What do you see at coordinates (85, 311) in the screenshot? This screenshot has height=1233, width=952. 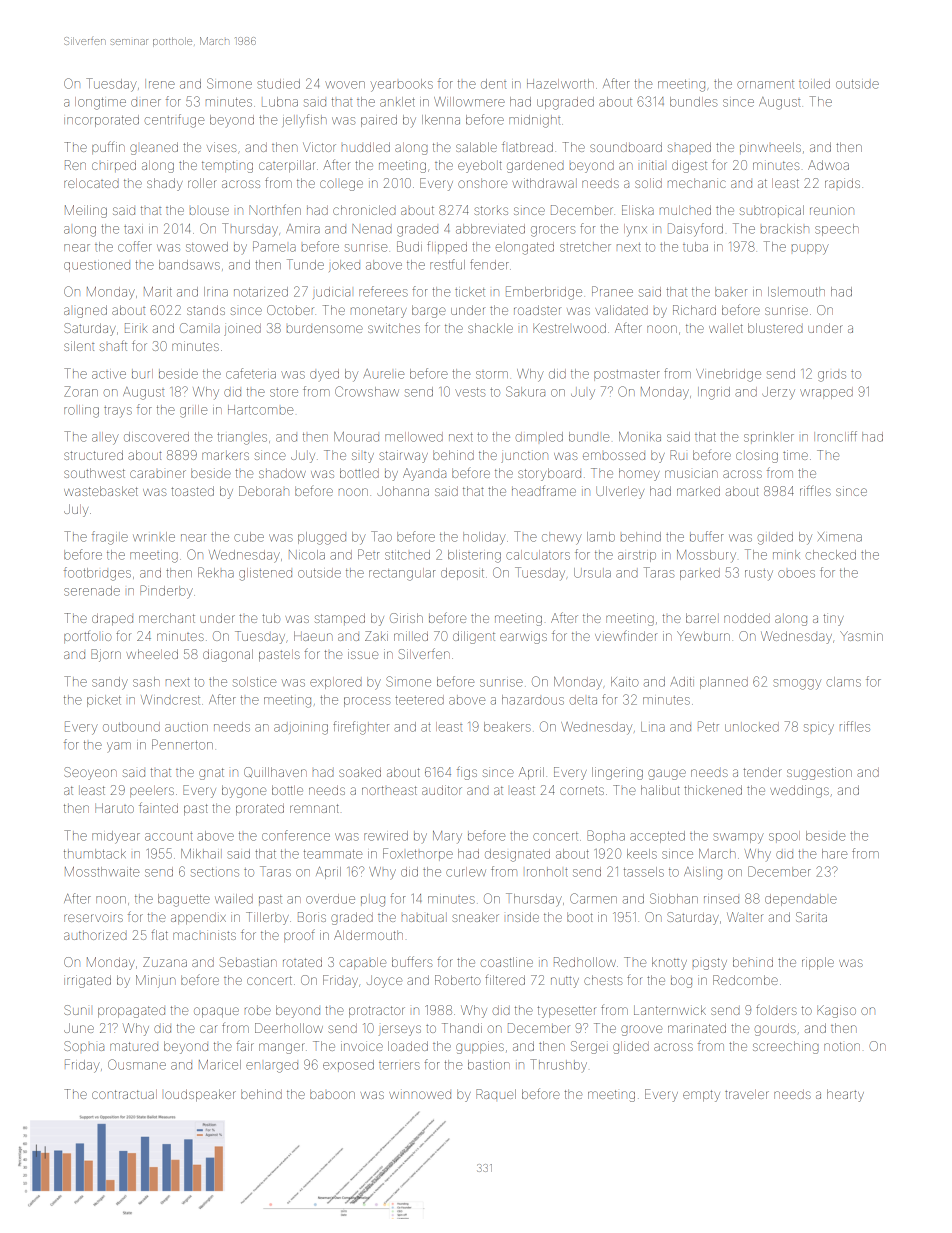 I see `aligned` at bounding box center [85, 311].
